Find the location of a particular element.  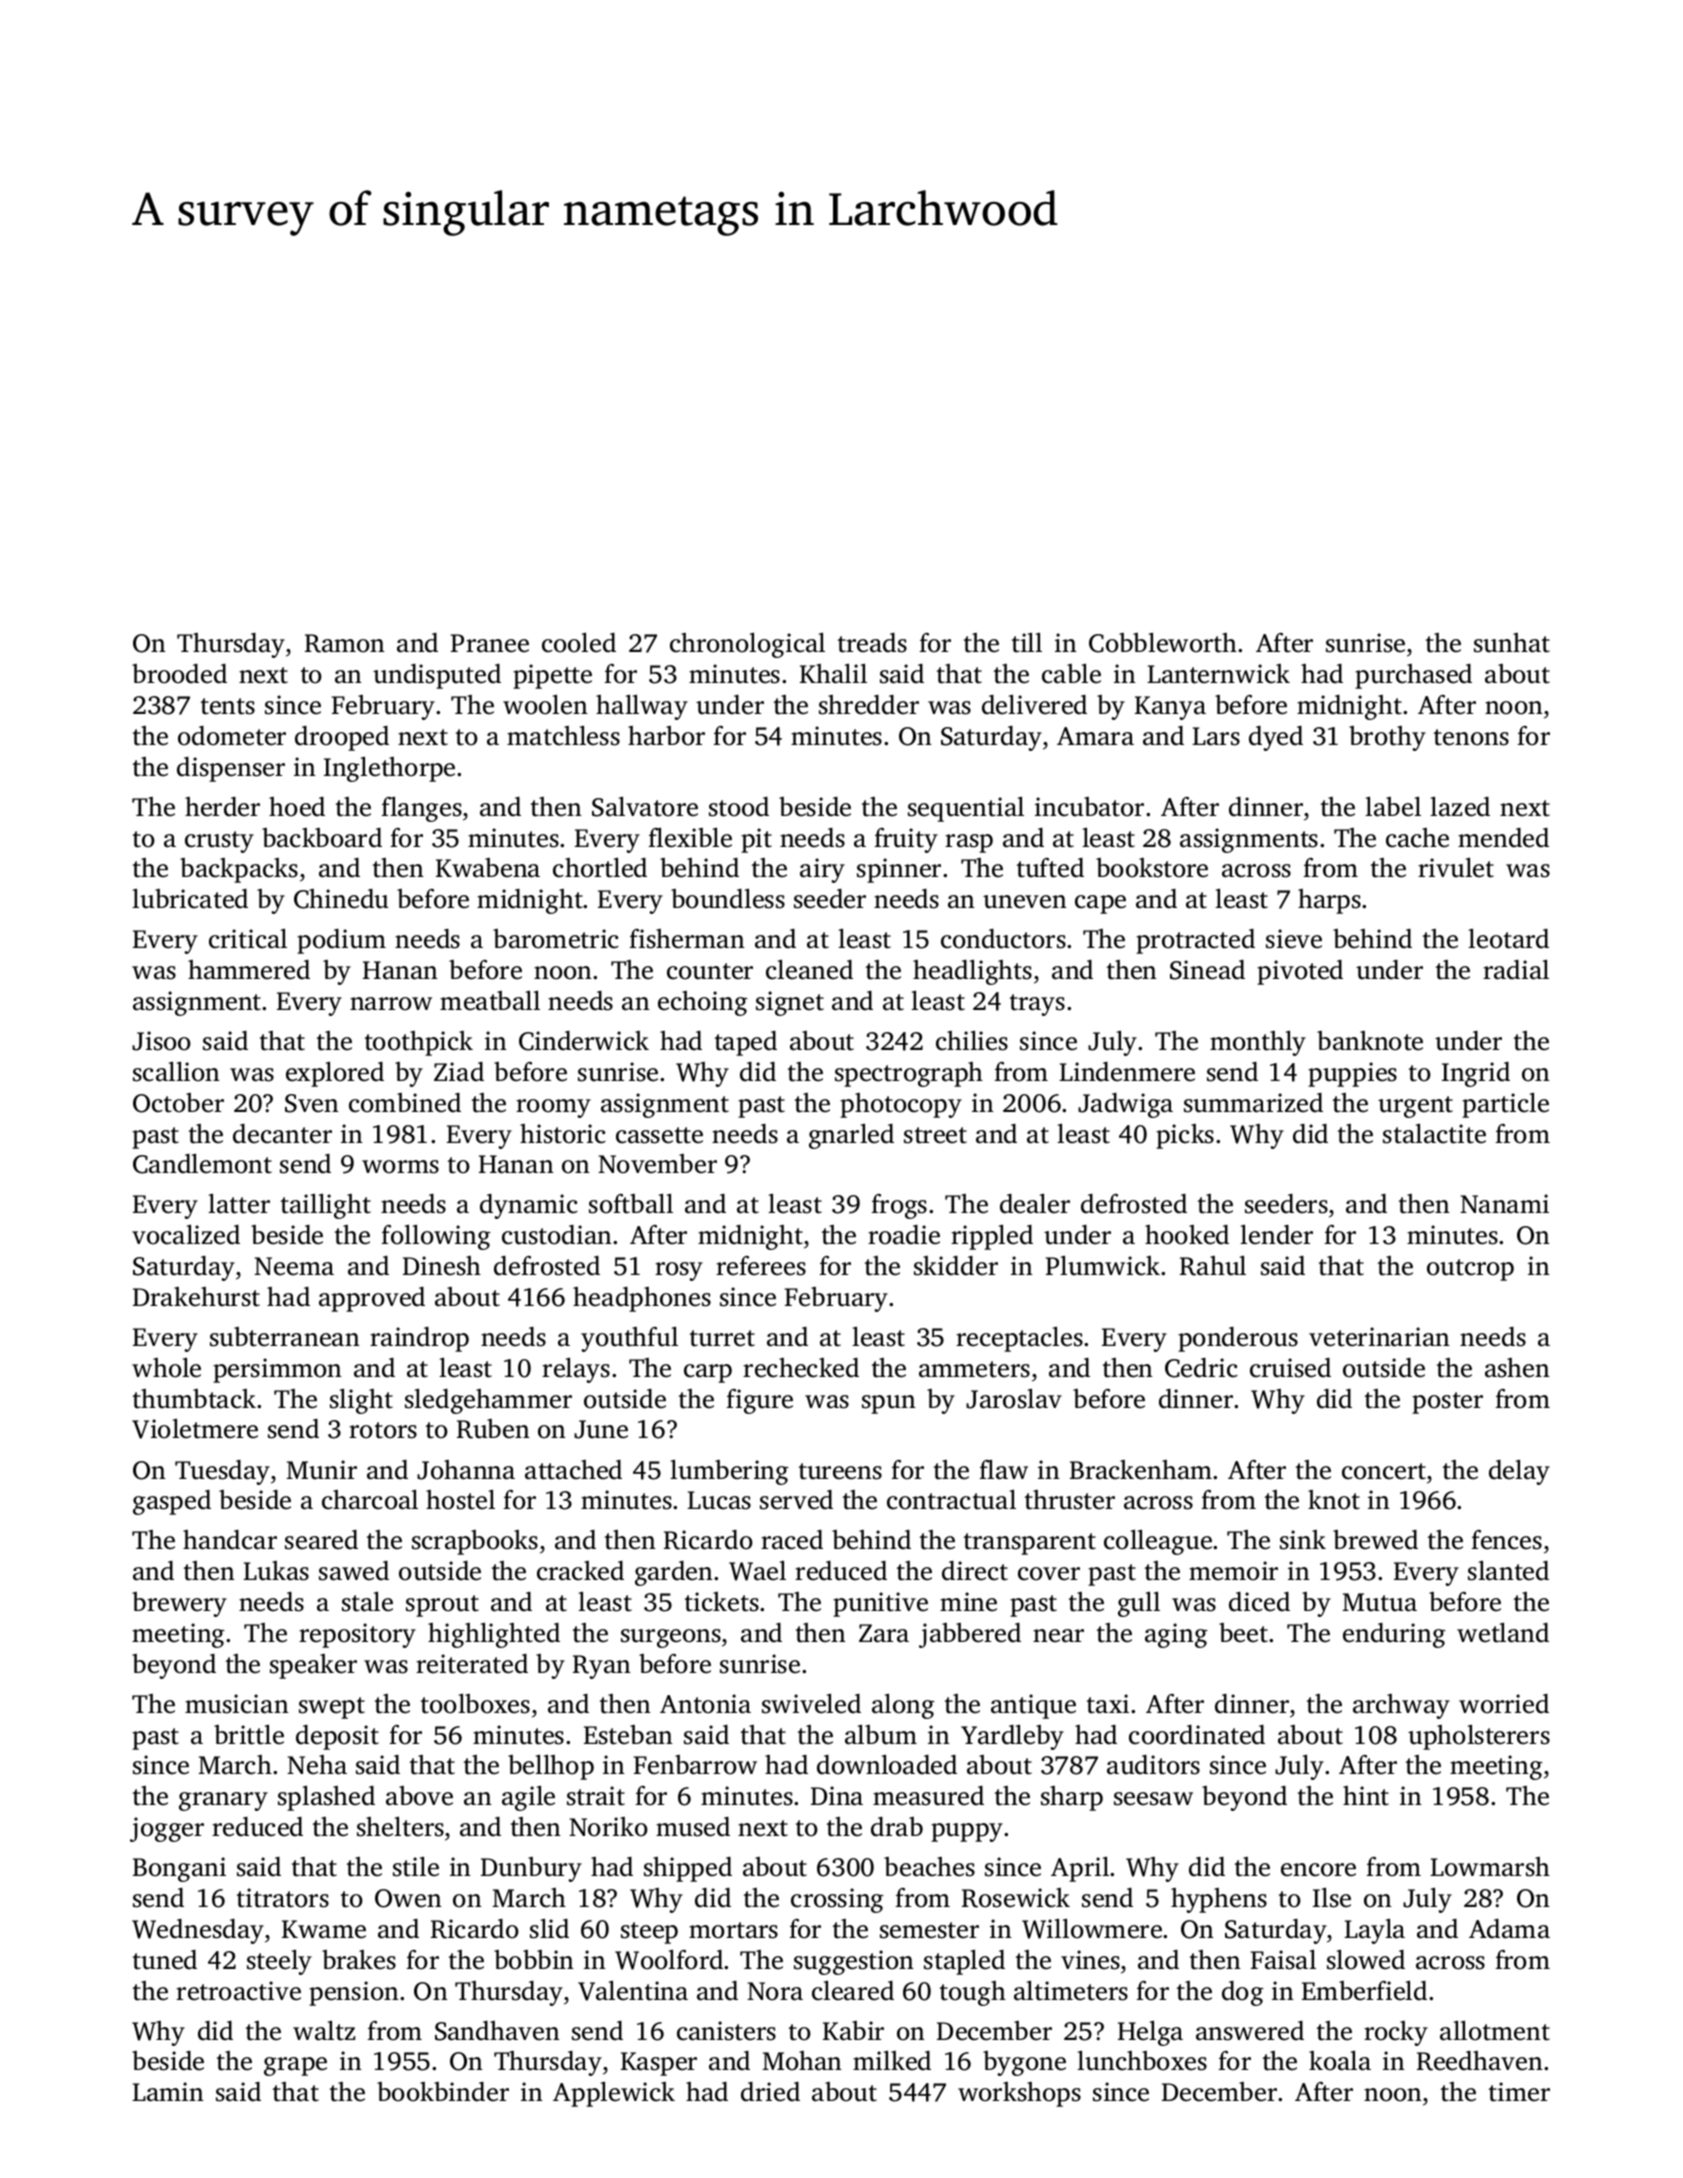

latter is located at coordinates (239, 1204).
